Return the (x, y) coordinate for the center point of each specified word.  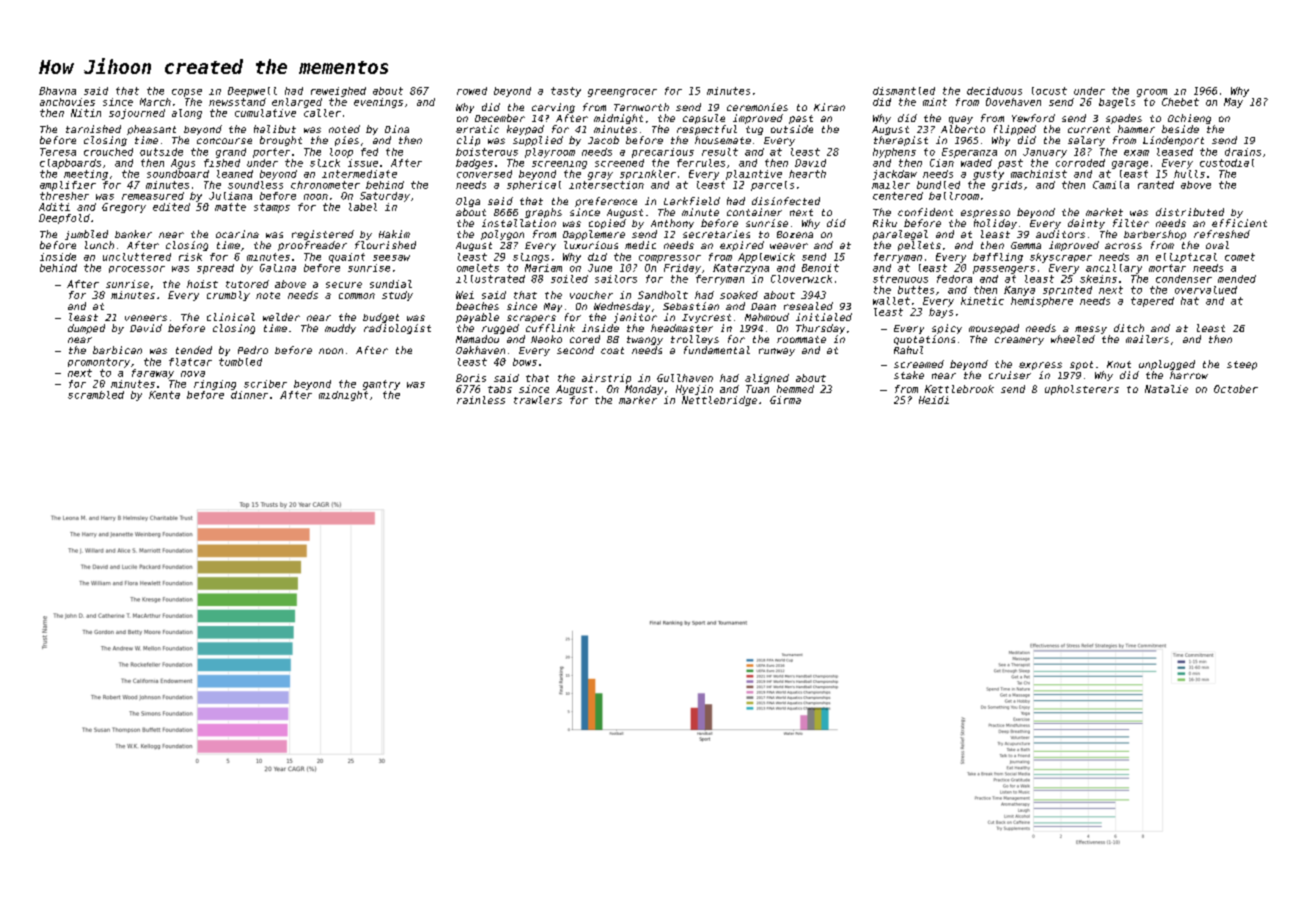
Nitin (86, 113)
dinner (249, 395)
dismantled (904, 91)
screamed (919, 364)
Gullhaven (685, 378)
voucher (591, 295)
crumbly (228, 296)
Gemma (1026, 245)
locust (1049, 91)
